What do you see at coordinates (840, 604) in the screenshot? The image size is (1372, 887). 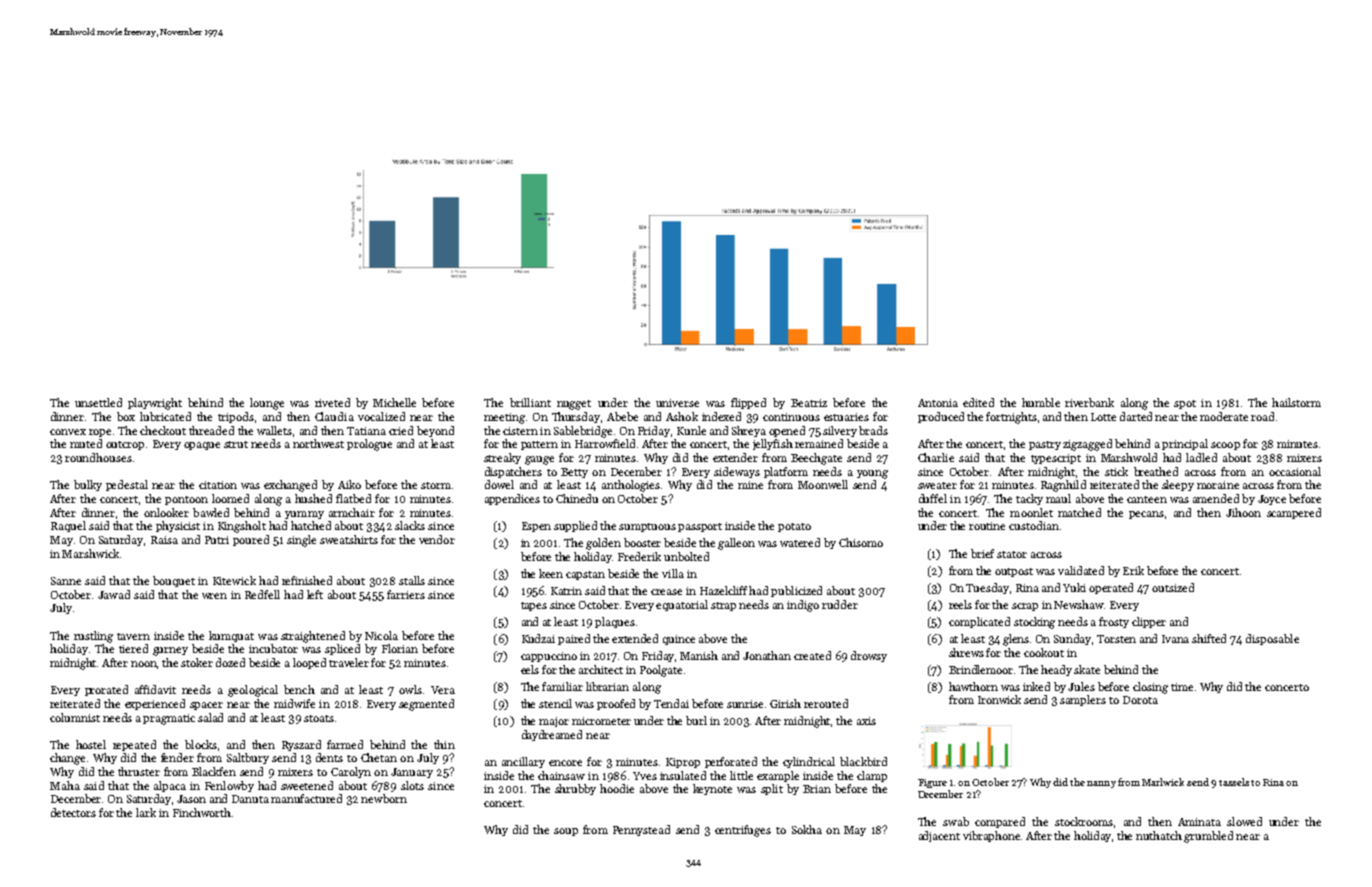 I see `rudder` at bounding box center [840, 604].
